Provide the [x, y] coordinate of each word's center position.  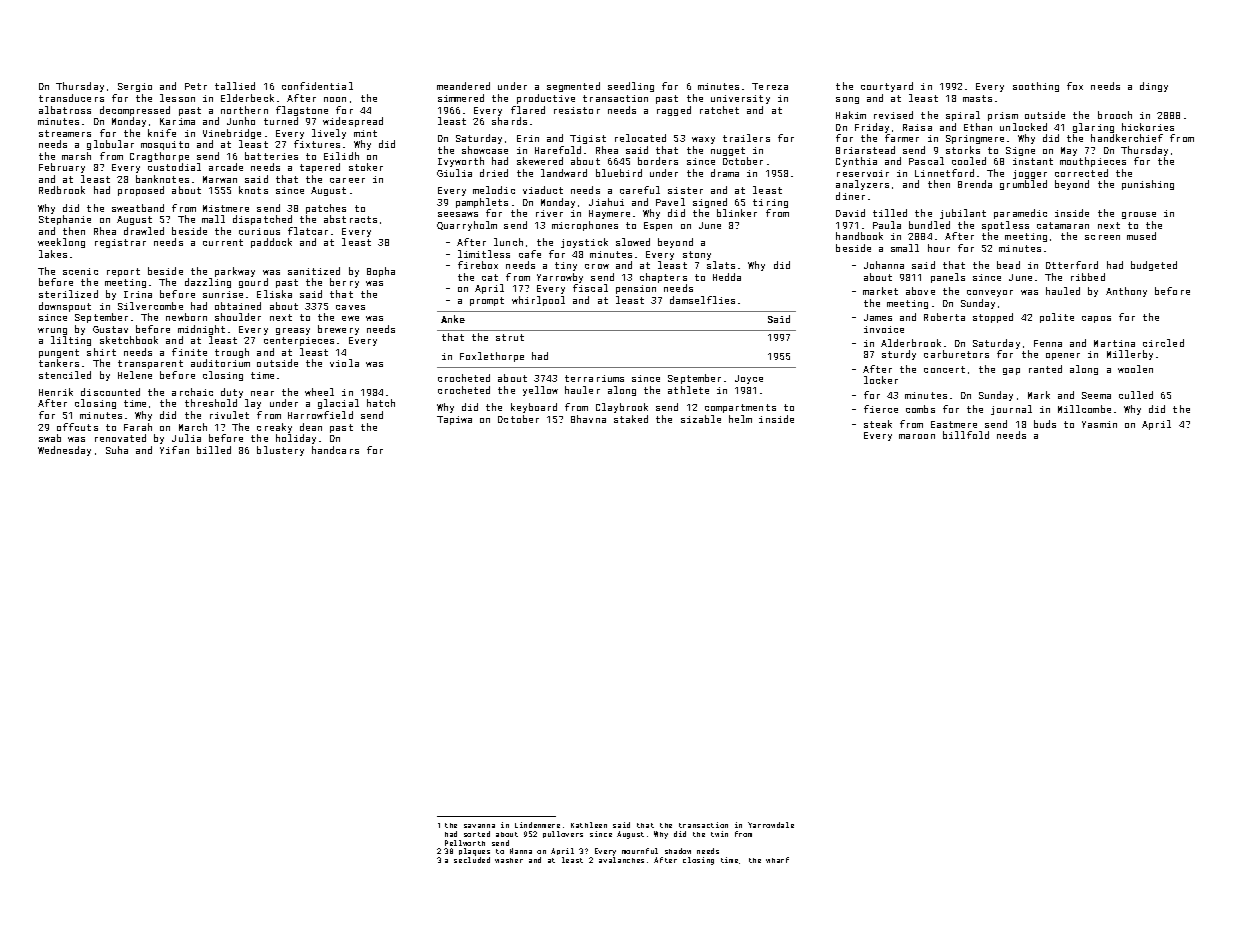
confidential [317, 86]
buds [1045, 424]
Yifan [174, 450]
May [1069, 151]
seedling [631, 87]
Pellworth [465, 843]
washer [509, 860]
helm [740, 419]
